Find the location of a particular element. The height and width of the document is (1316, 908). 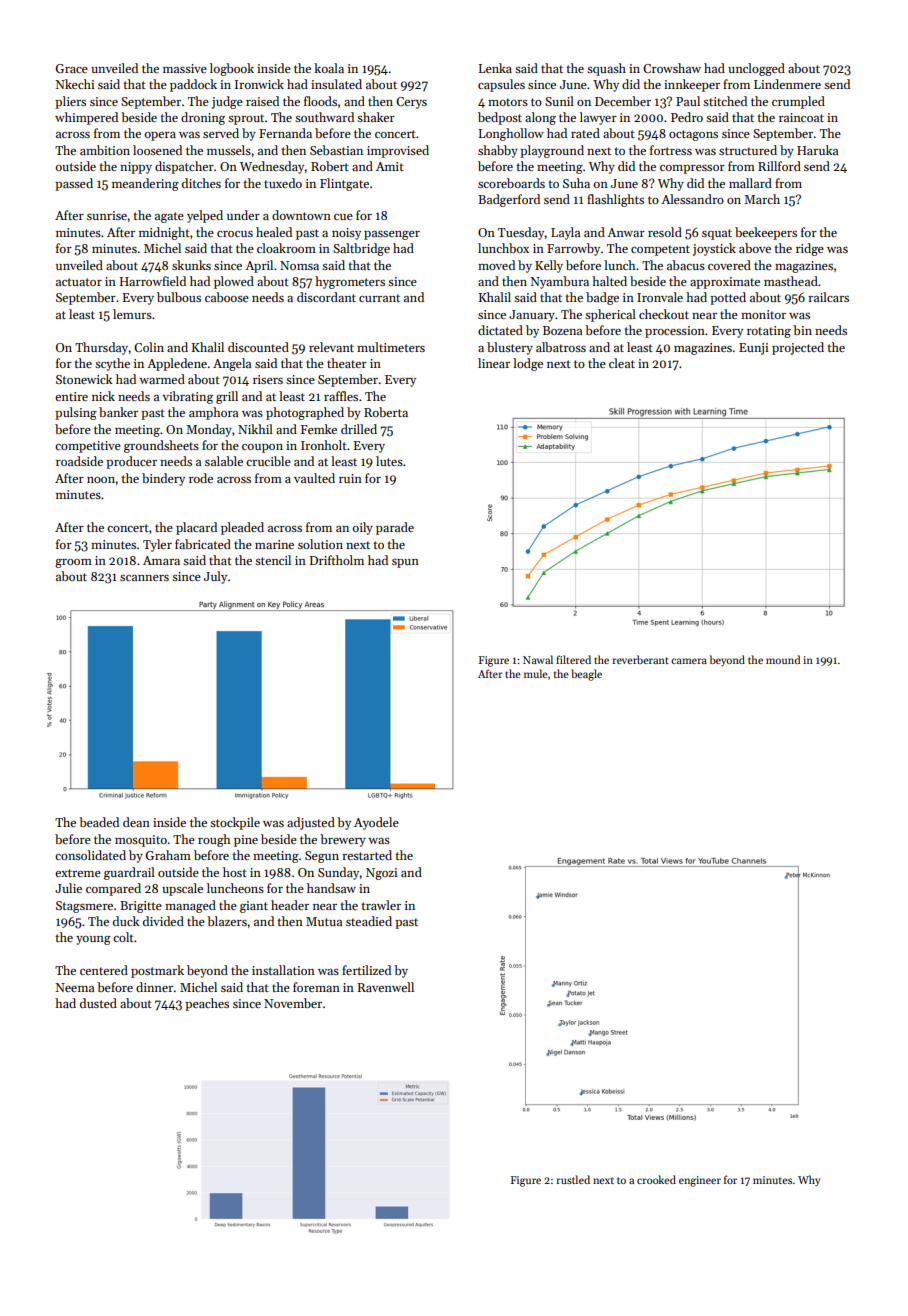

Grace is located at coordinates (72, 68).
